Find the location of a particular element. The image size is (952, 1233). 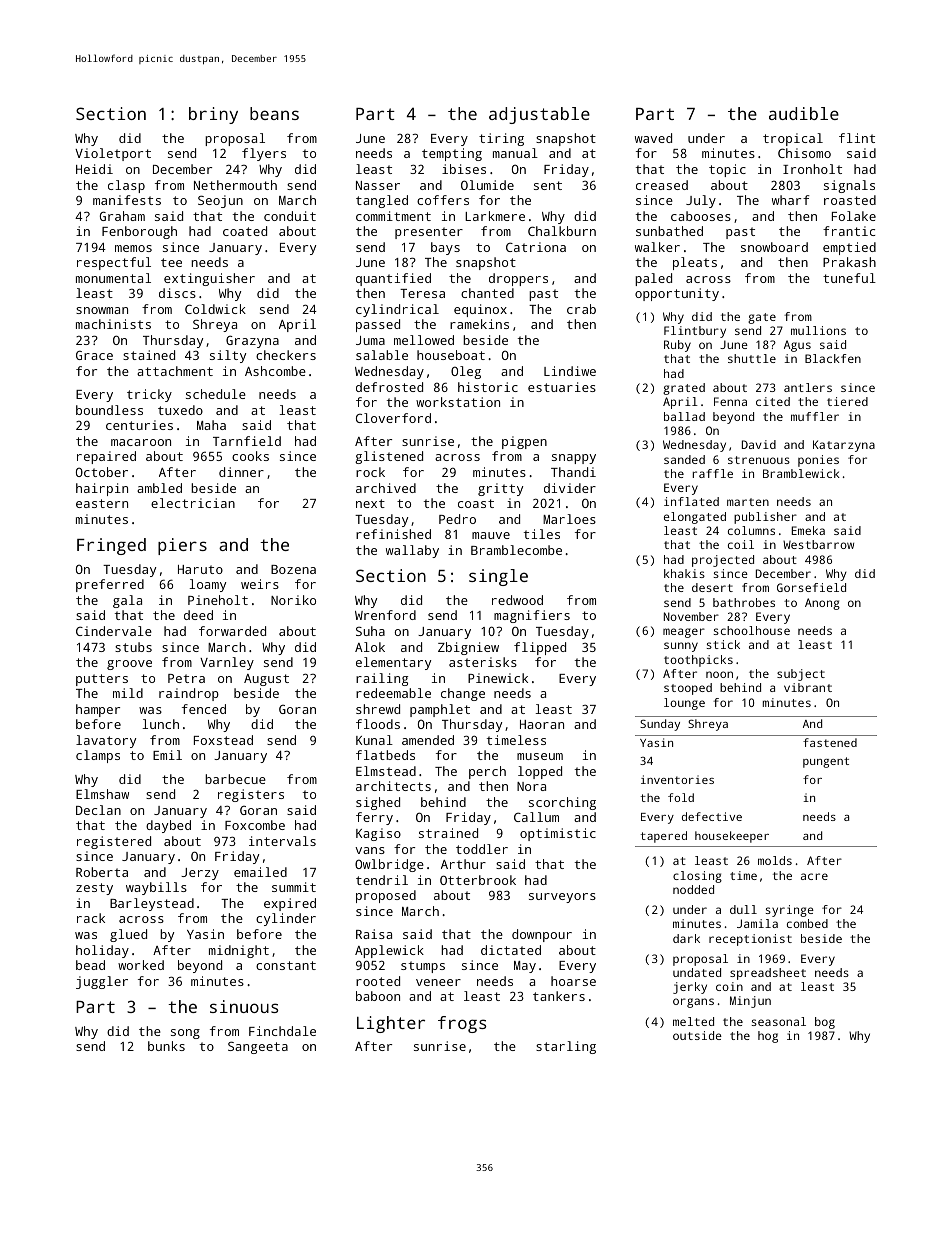

forwarded is located at coordinates (232, 631).
